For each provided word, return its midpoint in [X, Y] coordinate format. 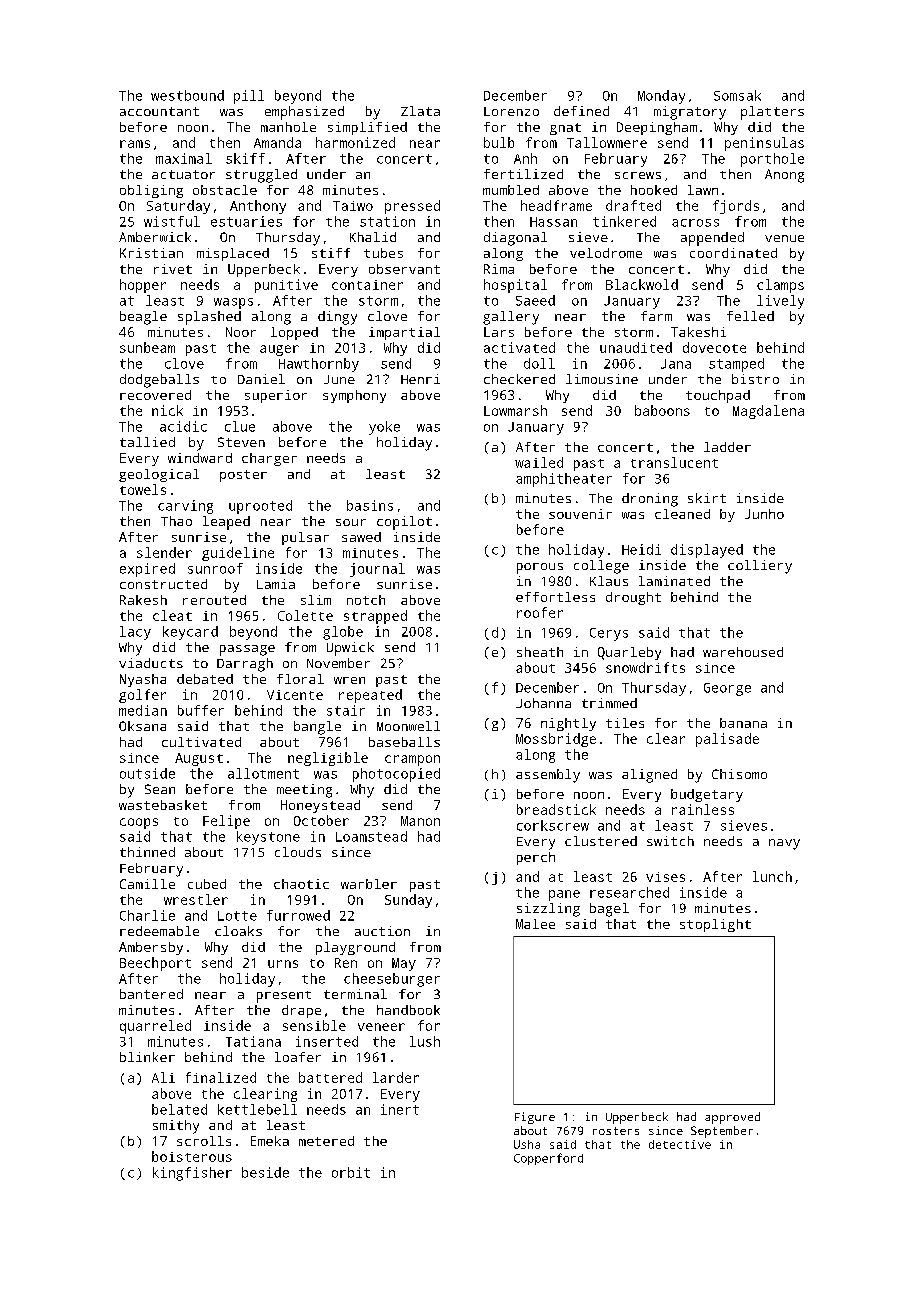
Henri [420, 379]
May [404, 964]
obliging [151, 191]
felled [750, 316]
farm [656, 316]
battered [330, 1077]
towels [143, 489]
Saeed [535, 300]
